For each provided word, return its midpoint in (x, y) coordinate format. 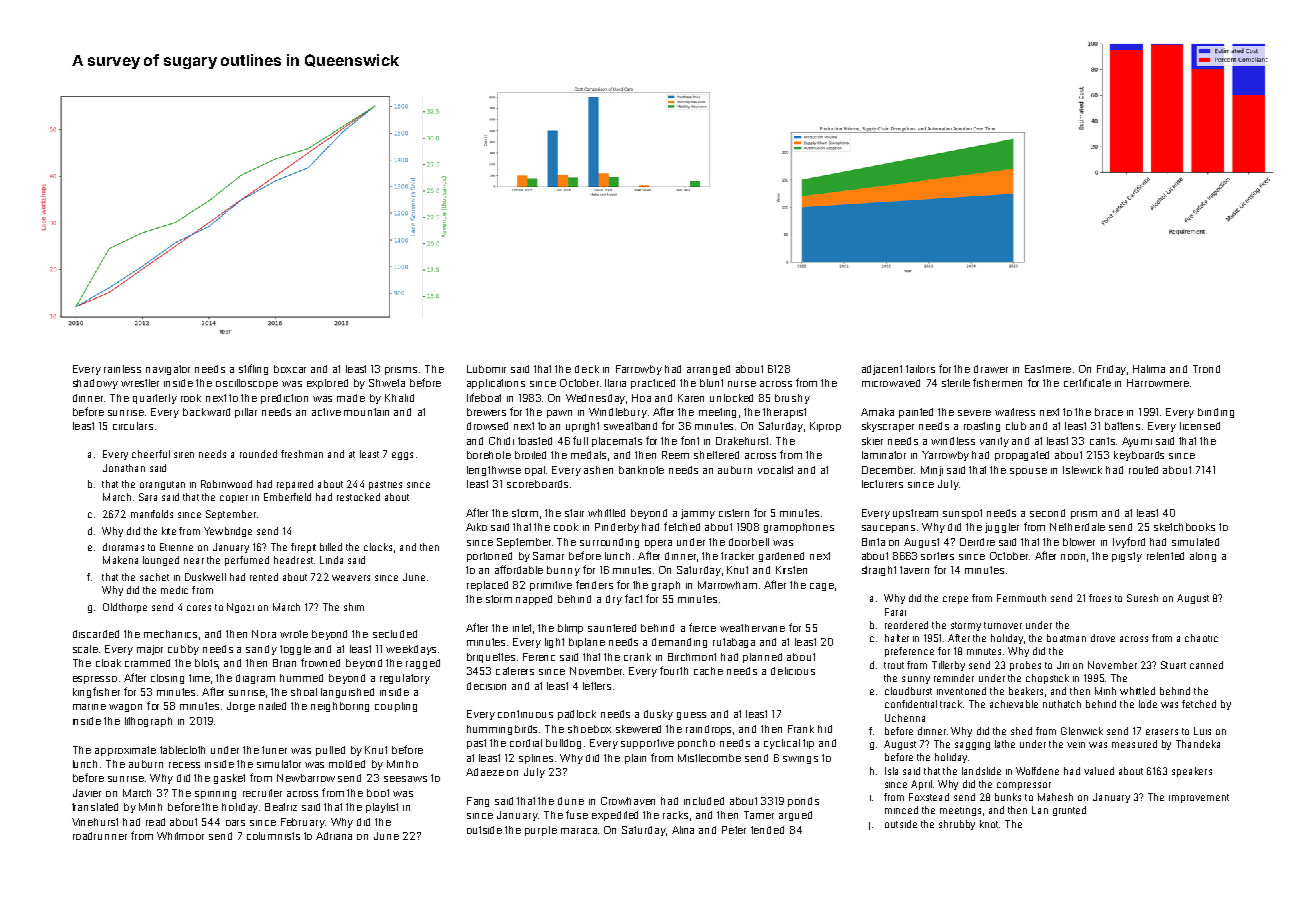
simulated (1195, 542)
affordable (519, 569)
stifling (253, 369)
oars (235, 823)
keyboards (1139, 456)
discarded (96, 634)
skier (872, 441)
